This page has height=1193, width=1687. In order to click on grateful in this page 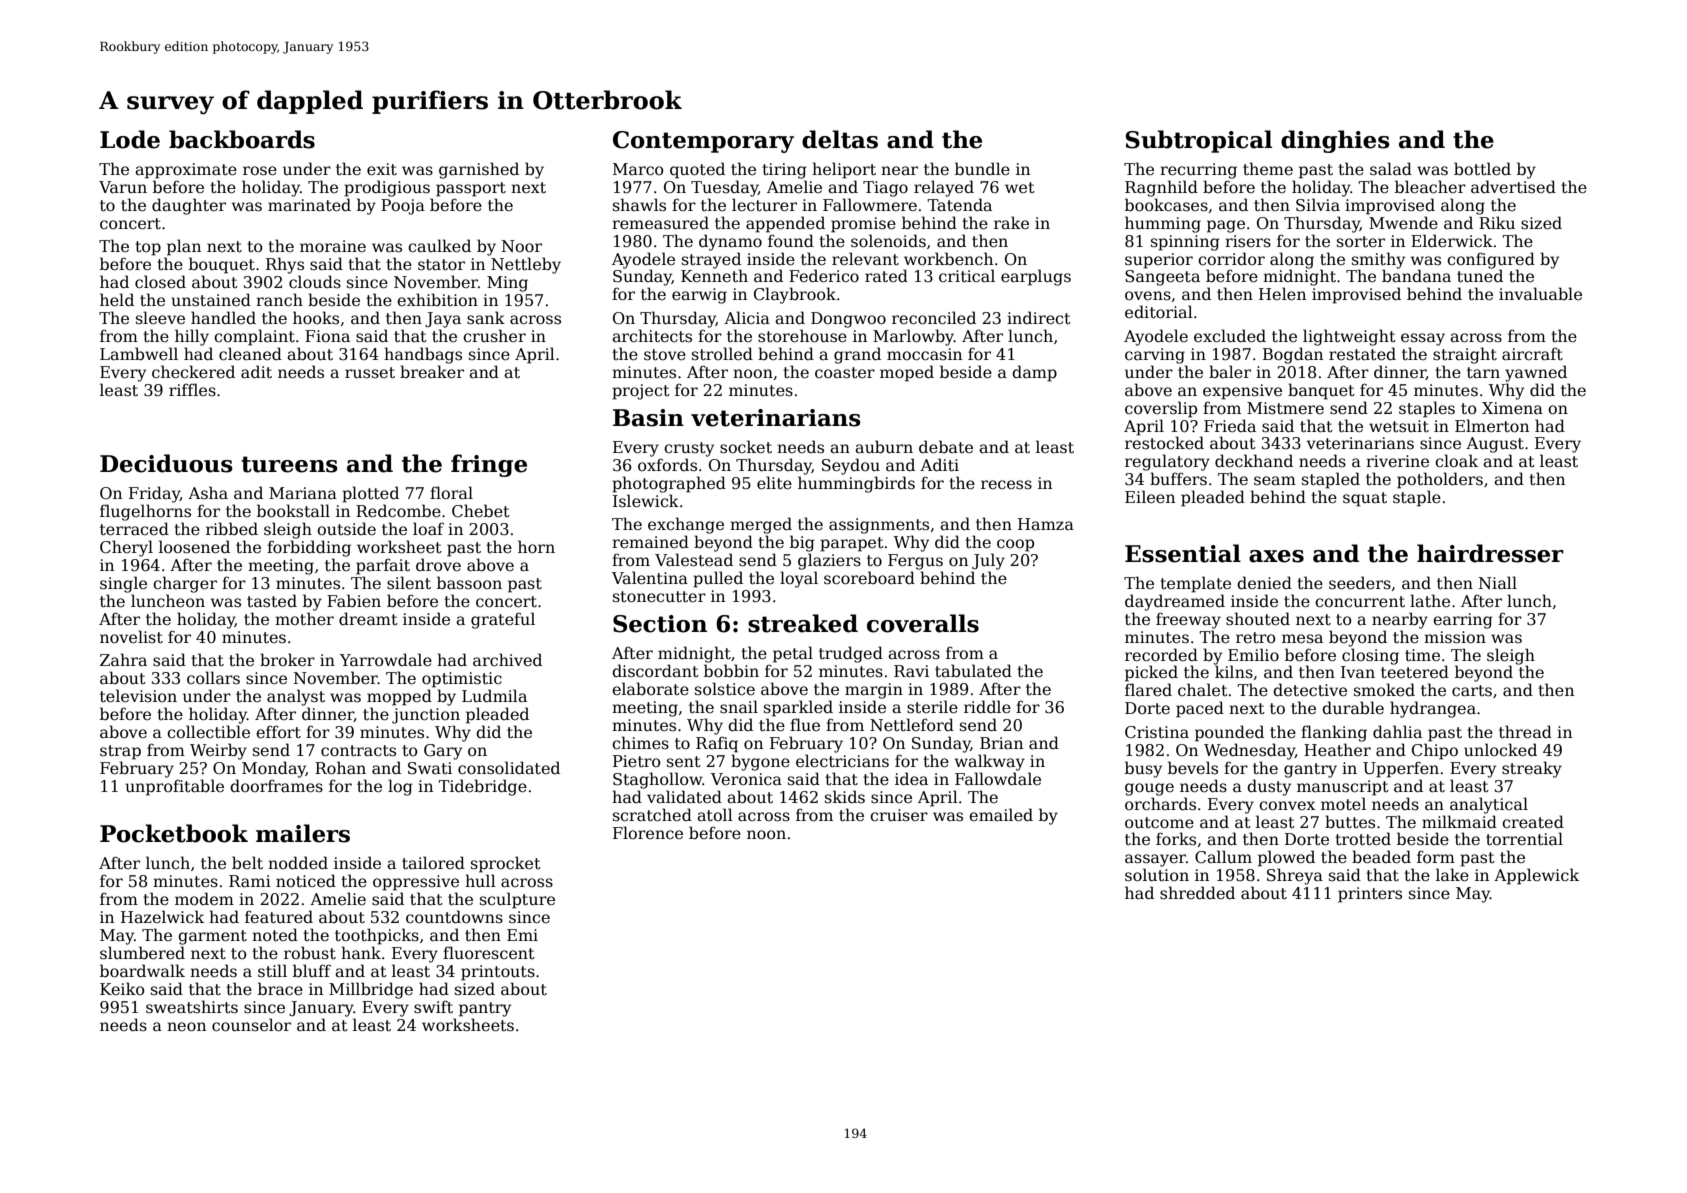, I will do `click(503, 620)`.
